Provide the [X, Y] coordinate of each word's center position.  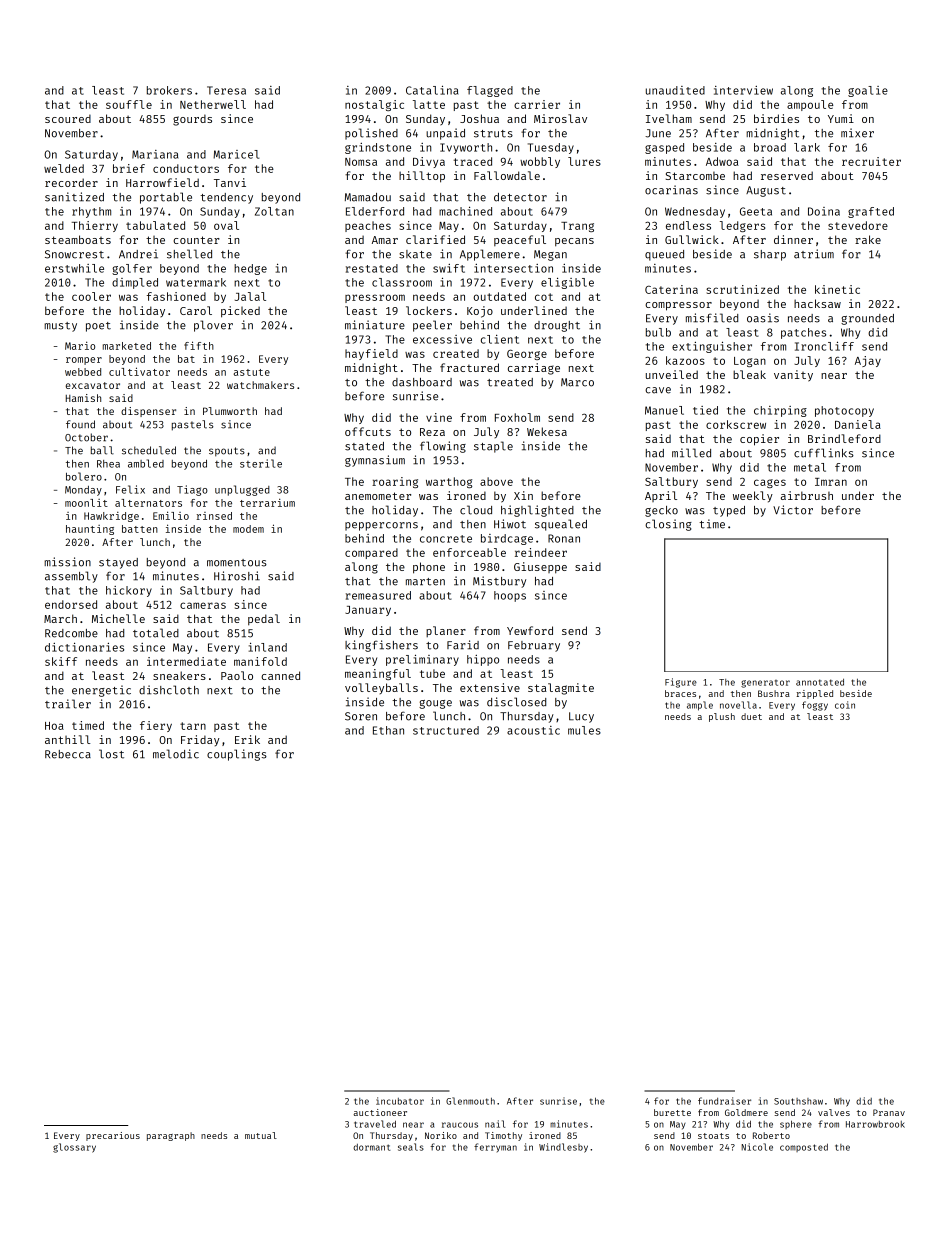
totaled [156, 633]
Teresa [226, 90]
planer [446, 631]
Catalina [432, 90]
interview [743, 90]
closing [668, 525]
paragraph [171, 1136]
